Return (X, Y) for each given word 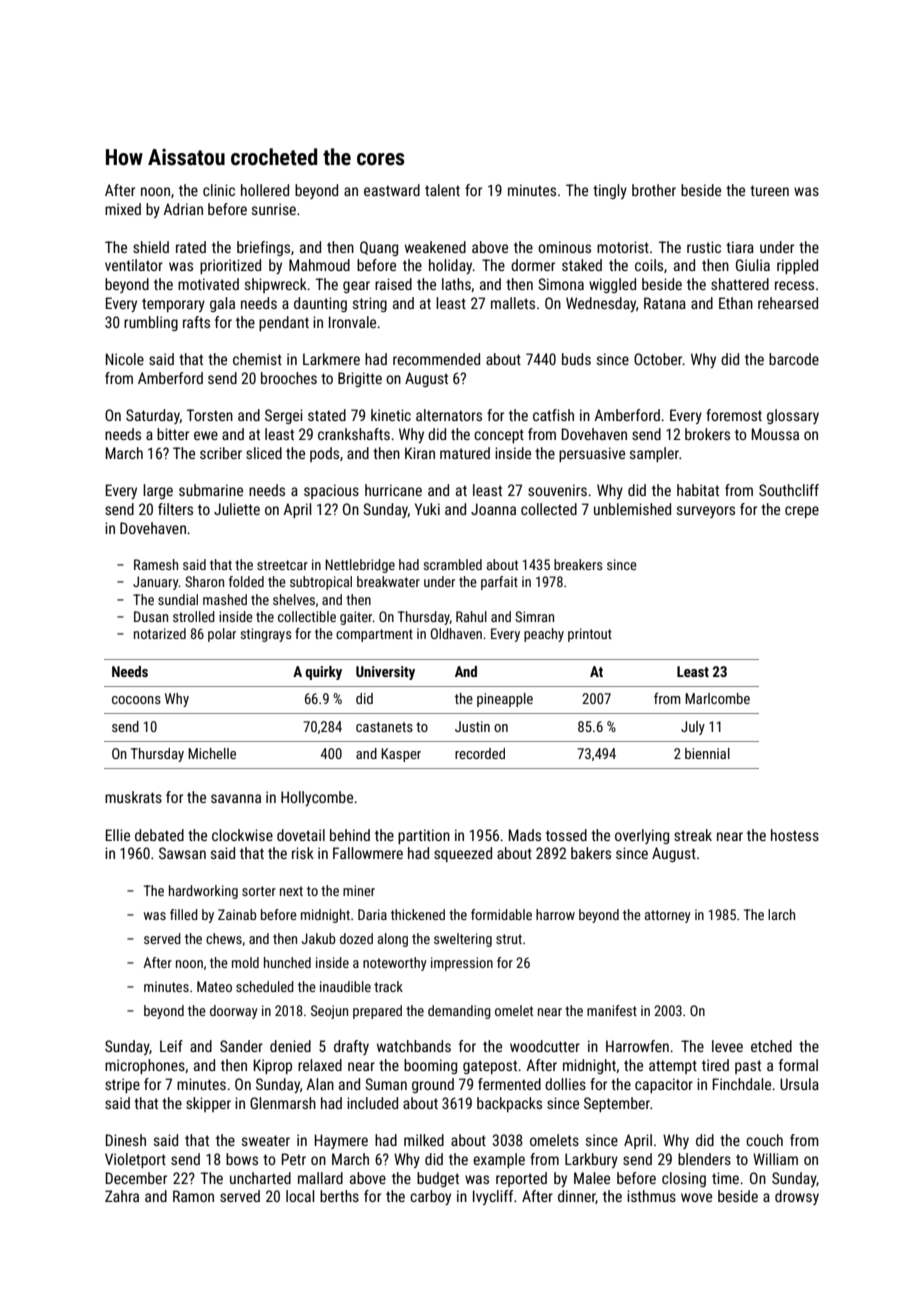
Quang (379, 248)
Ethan (736, 303)
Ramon (193, 1196)
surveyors (706, 512)
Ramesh (156, 564)
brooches (289, 378)
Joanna (493, 509)
